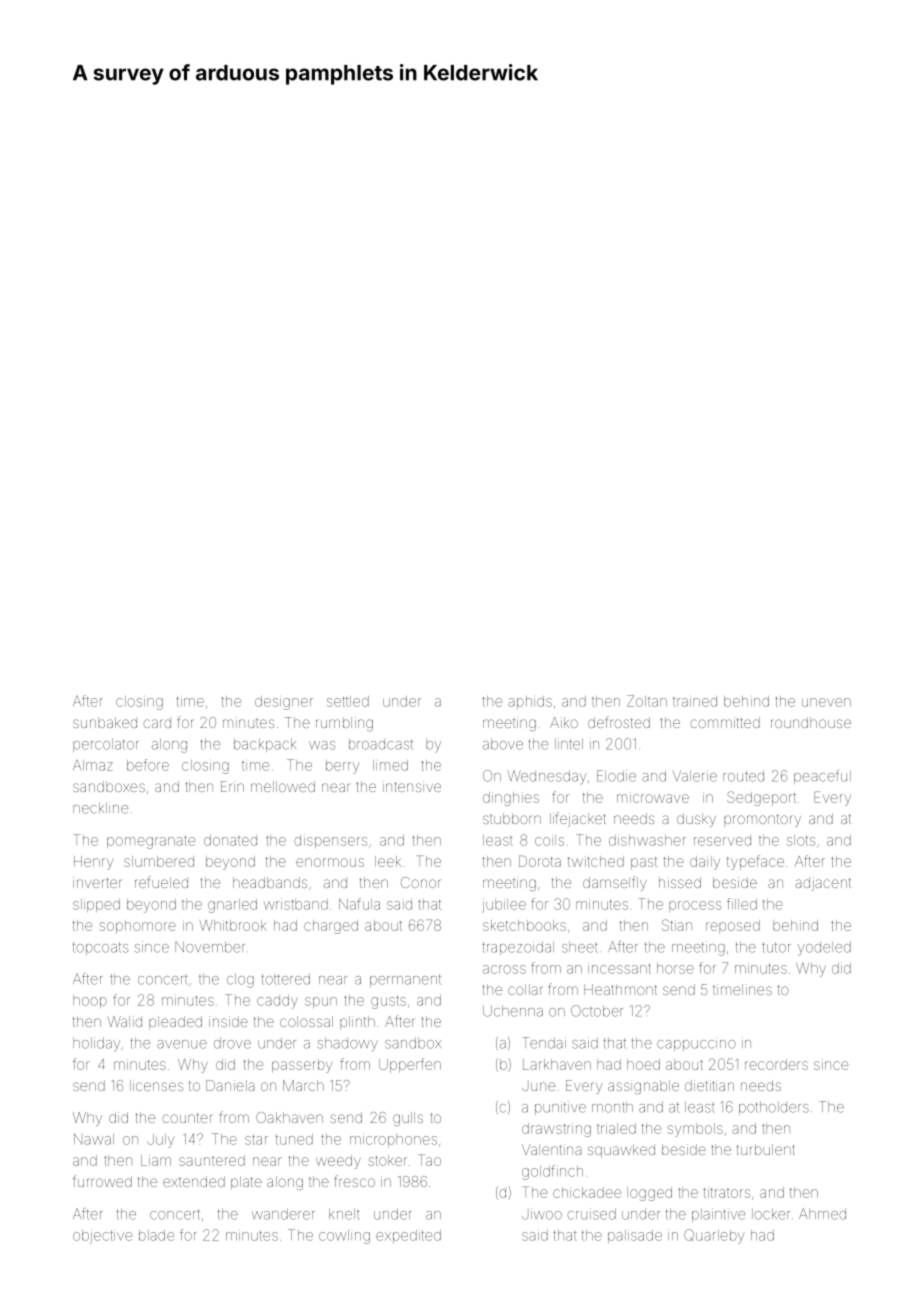 This page has width=924, height=1308. Describe the element at coordinates (822, 777) in the page. I see `peaceful` at that location.
